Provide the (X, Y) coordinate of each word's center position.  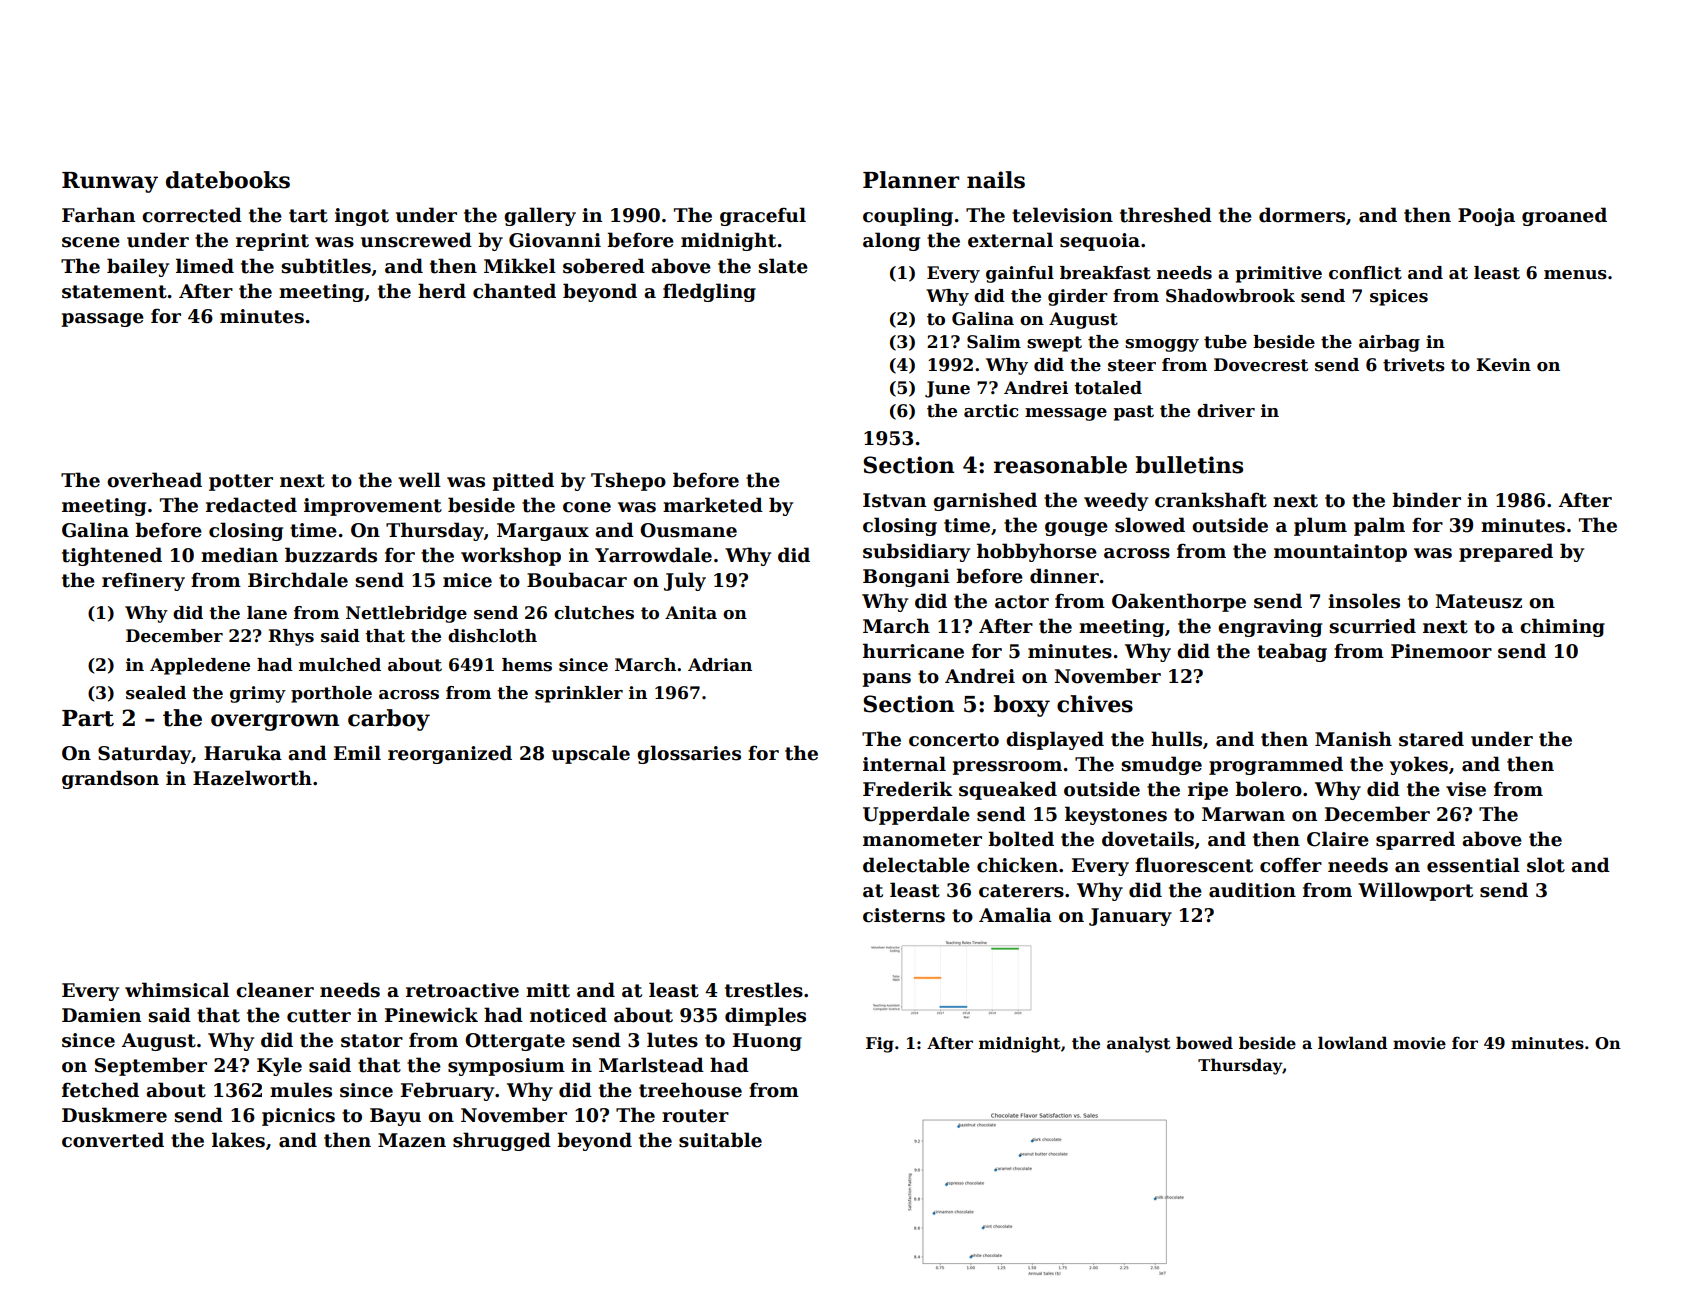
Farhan (98, 215)
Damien (101, 1015)
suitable (720, 1140)
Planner (911, 180)
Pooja (1486, 217)
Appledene (200, 666)
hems (527, 665)
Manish (1353, 739)
